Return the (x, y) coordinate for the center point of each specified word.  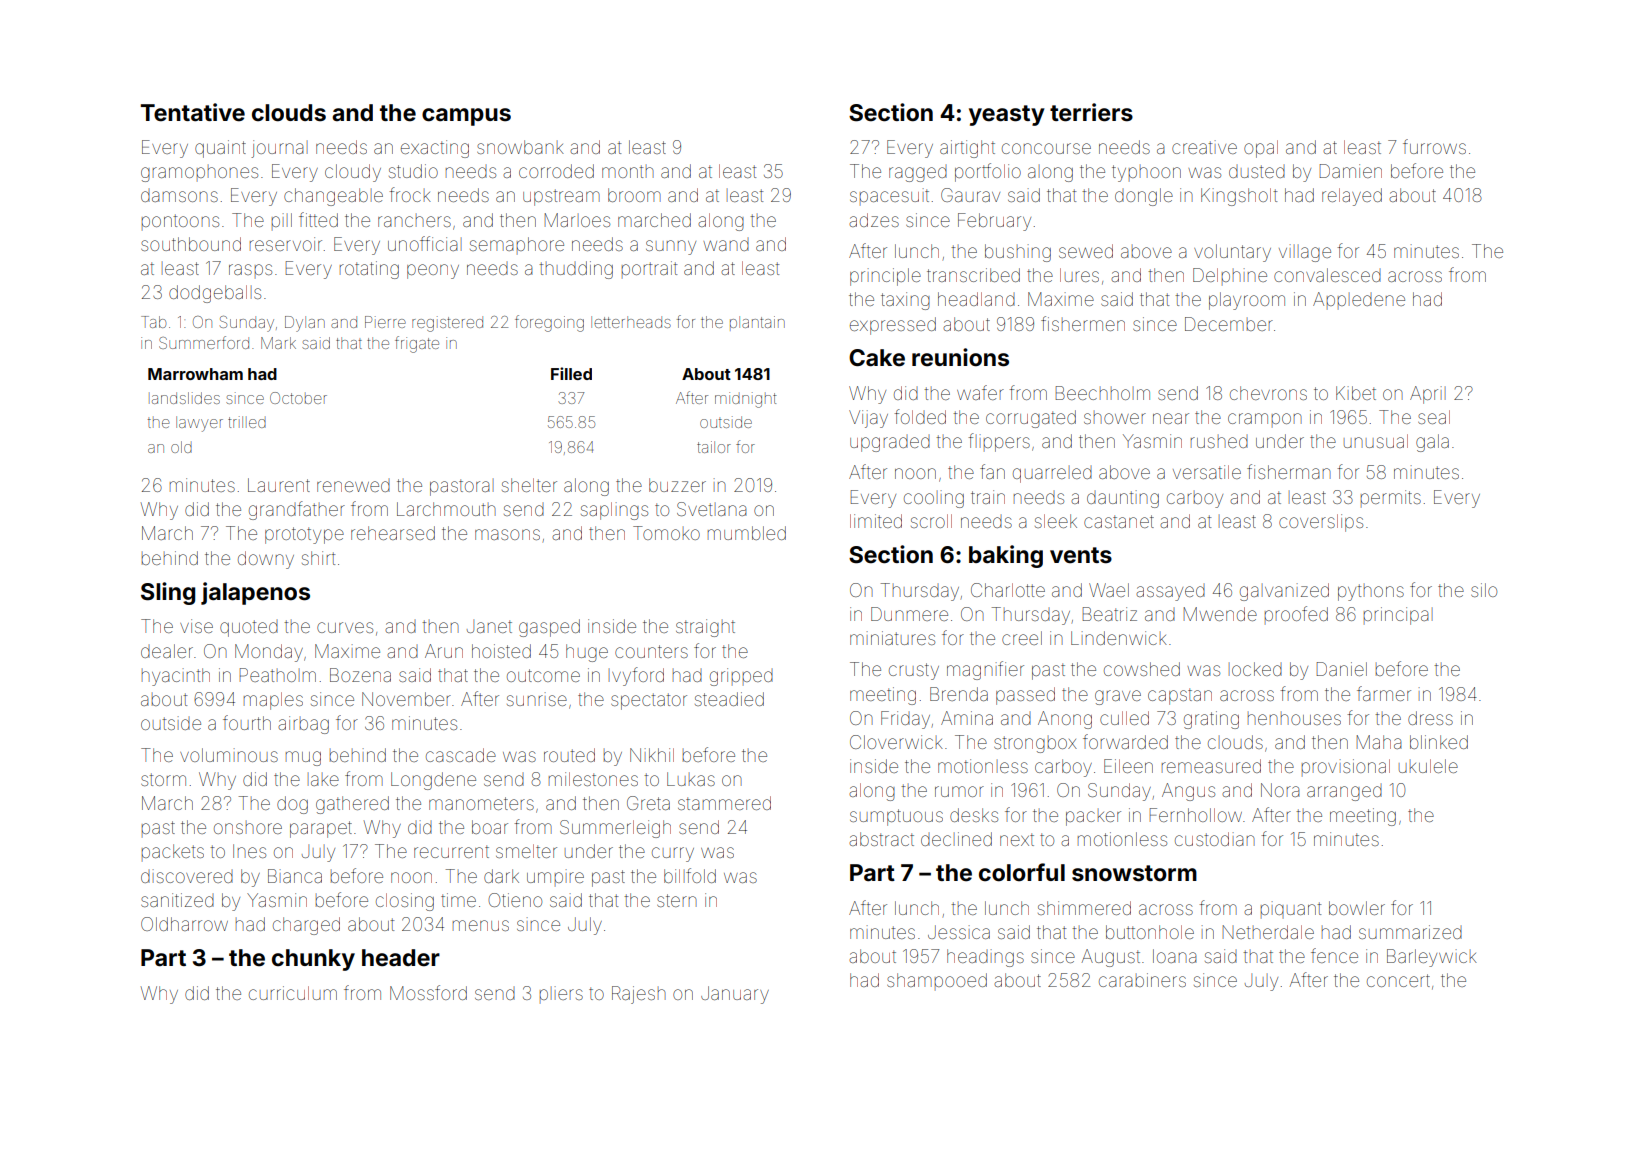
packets (173, 852)
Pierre (385, 322)
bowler (1357, 908)
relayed (1352, 197)
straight (705, 628)
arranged (1344, 793)
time (458, 900)
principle (885, 277)
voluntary (1232, 253)
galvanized (1284, 592)
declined (956, 839)
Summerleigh (615, 829)
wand (726, 245)
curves (345, 627)
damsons (179, 196)
